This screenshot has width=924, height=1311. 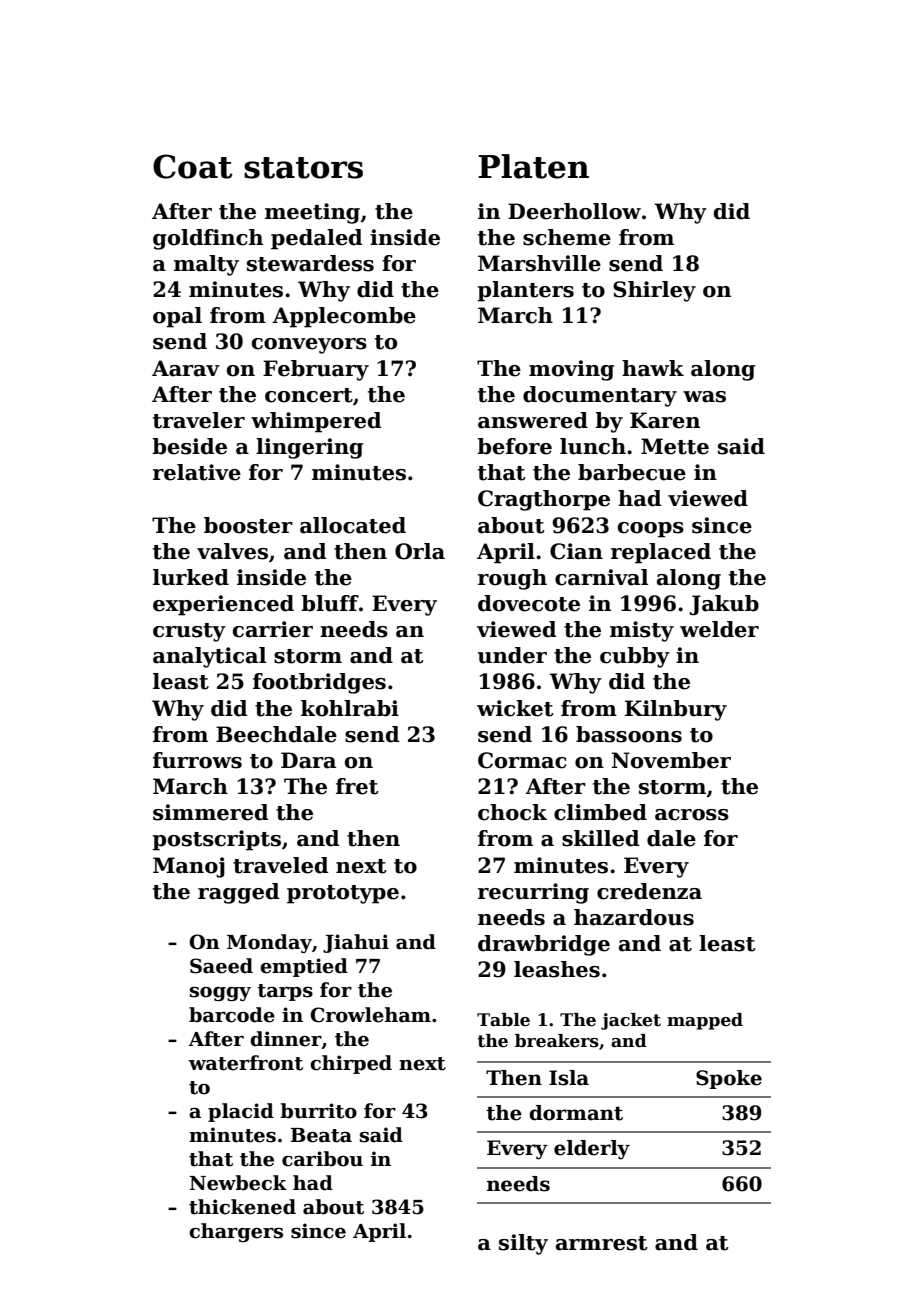 I want to click on wicket, so click(x=515, y=708).
